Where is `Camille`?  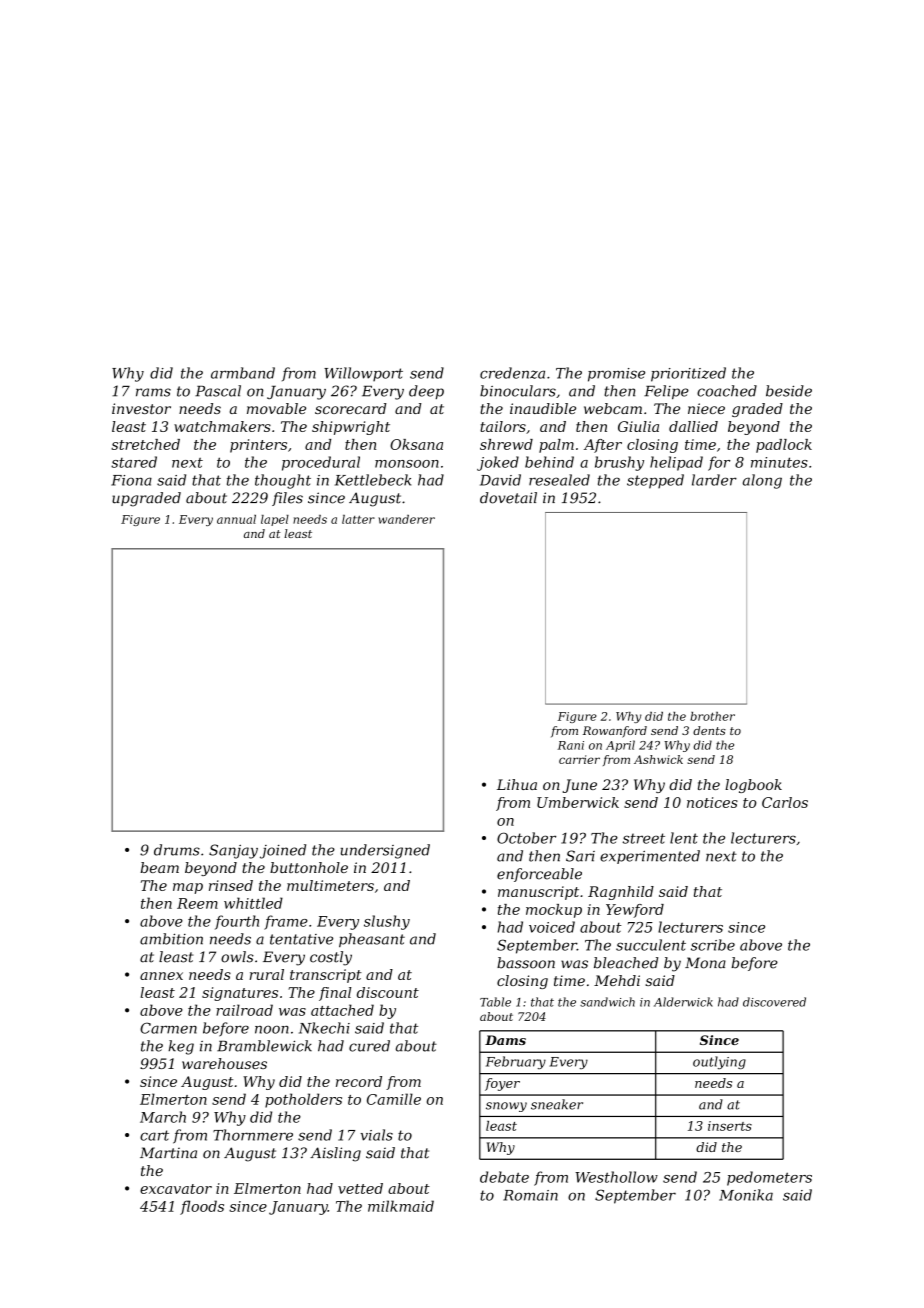 Camille is located at coordinates (394, 1099).
